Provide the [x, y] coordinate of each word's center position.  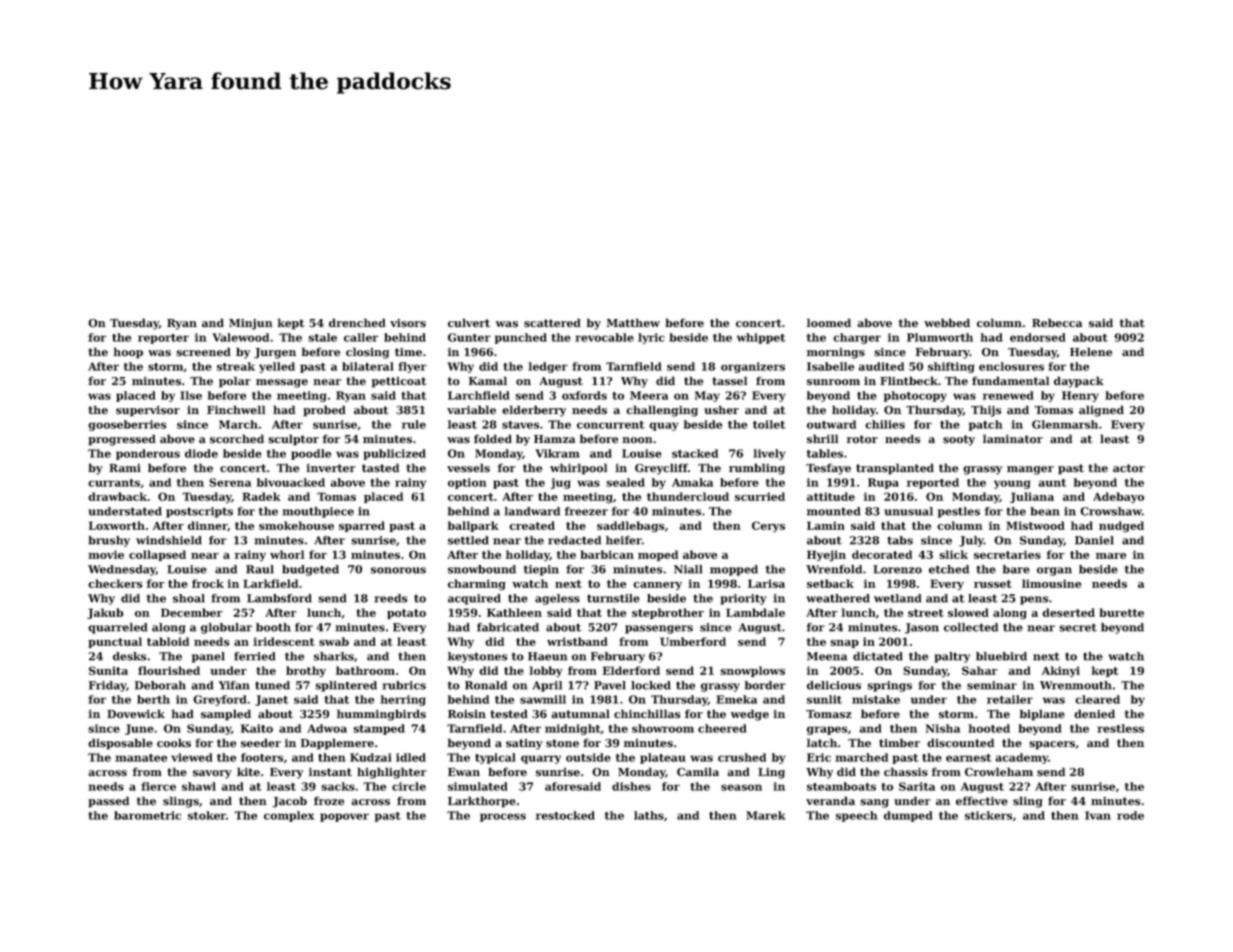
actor [1129, 468]
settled [468, 540]
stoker [207, 815]
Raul [260, 569]
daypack [1079, 382]
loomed [829, 323]
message [282, 383]
